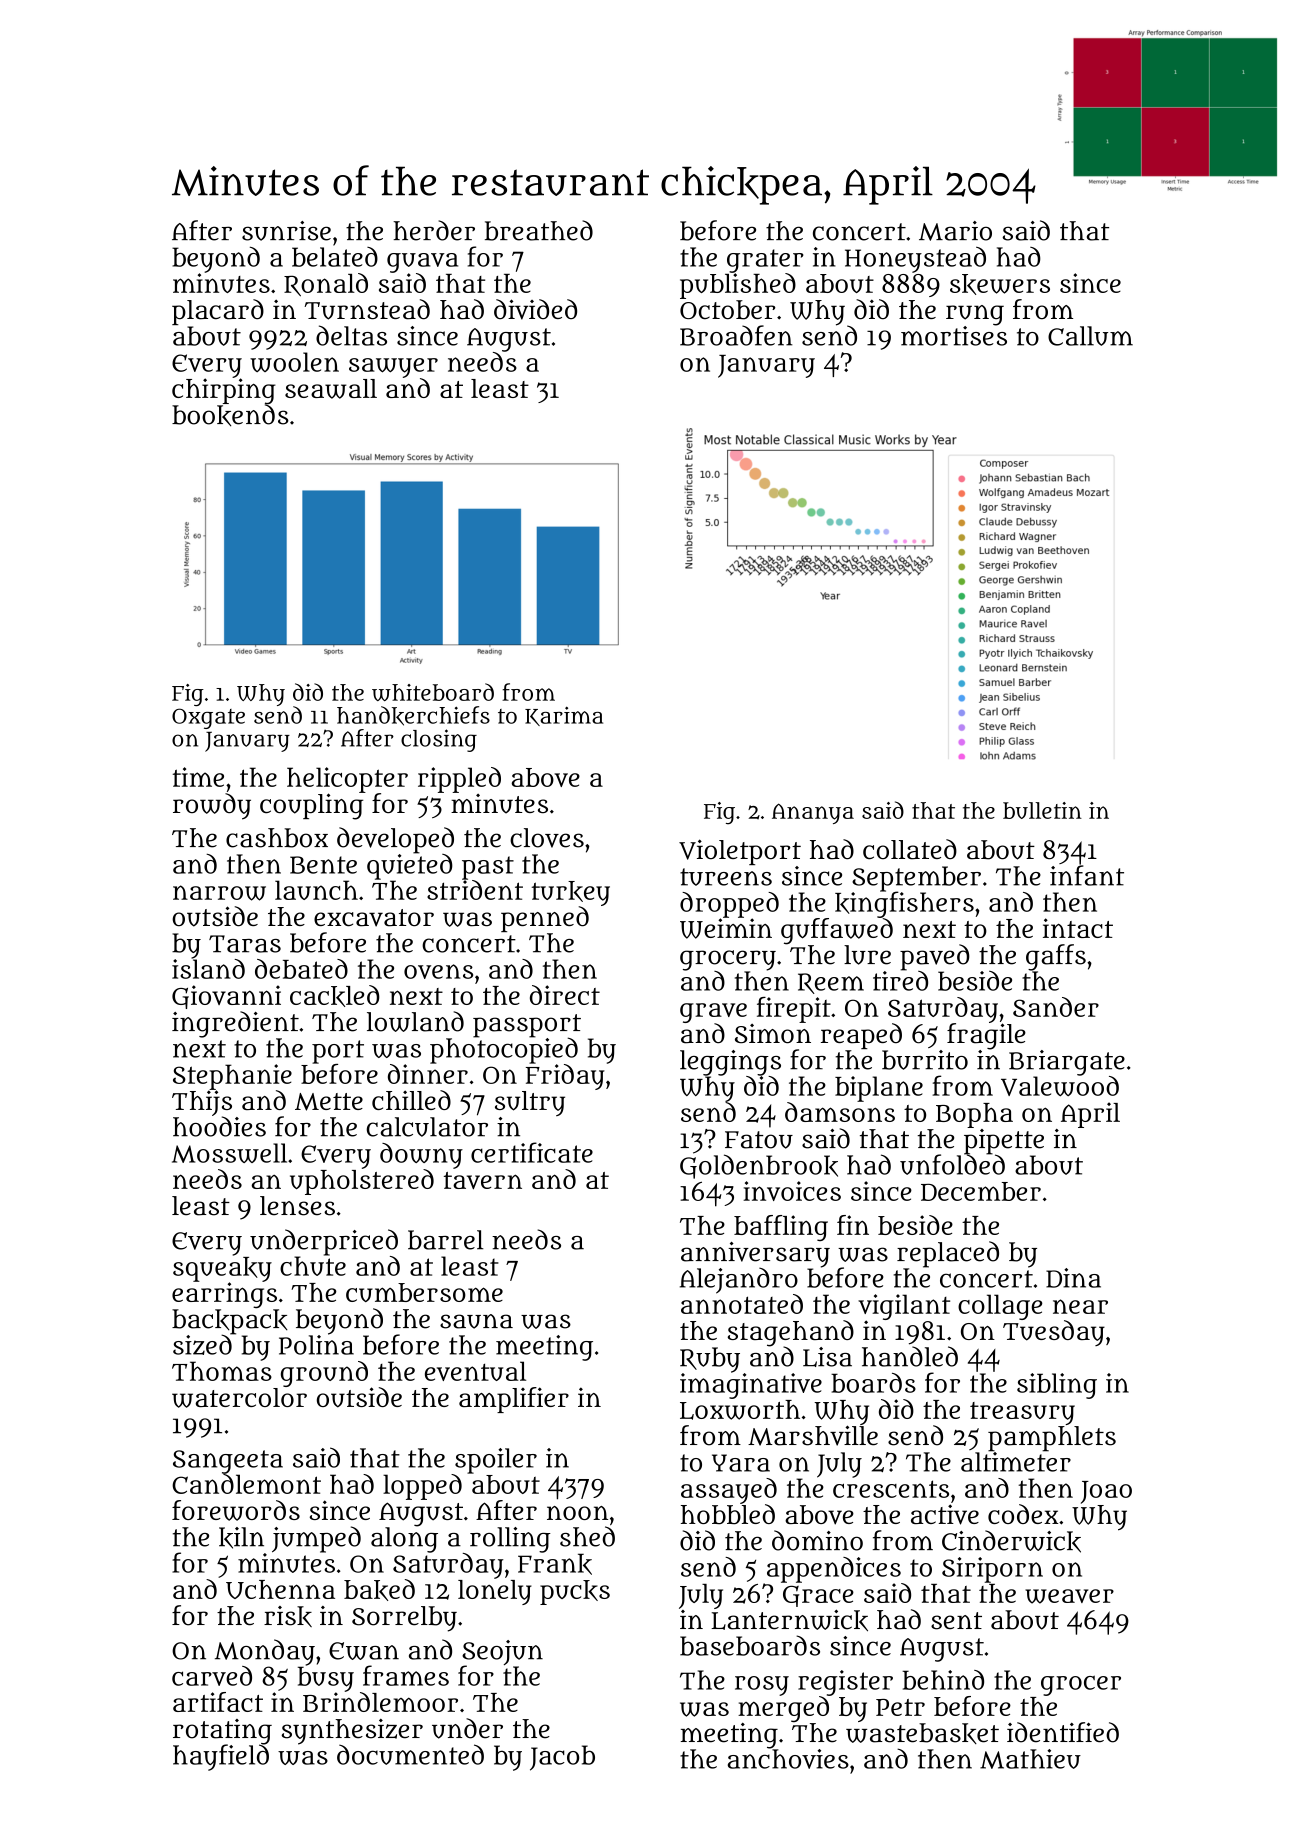 This page has height=1845, width=1305. Describe the element at coordinates (208, 718) in the page. I see `Oxgate` at that location.
